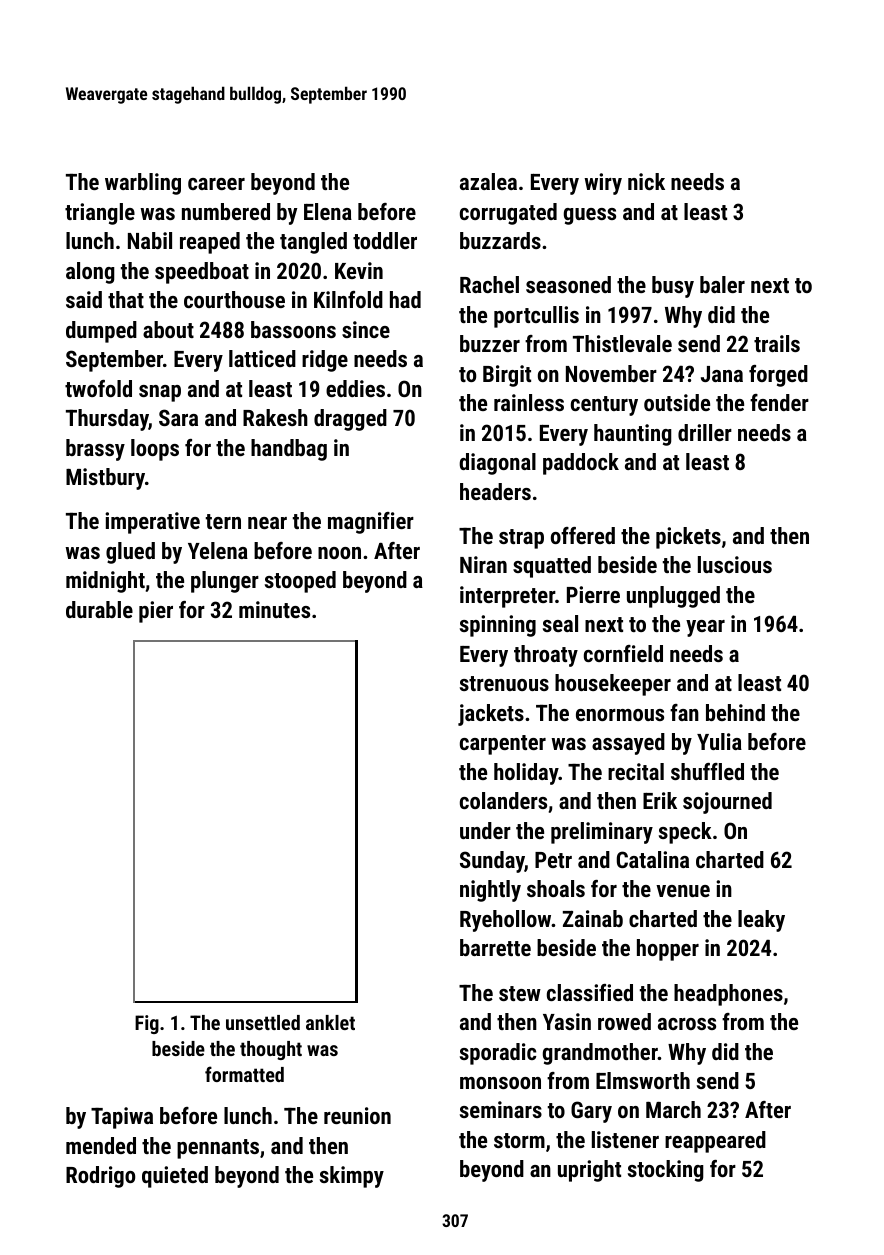 This document has width=884, height=1255. I want to click on Tapiwa, so click(122, 1118).
